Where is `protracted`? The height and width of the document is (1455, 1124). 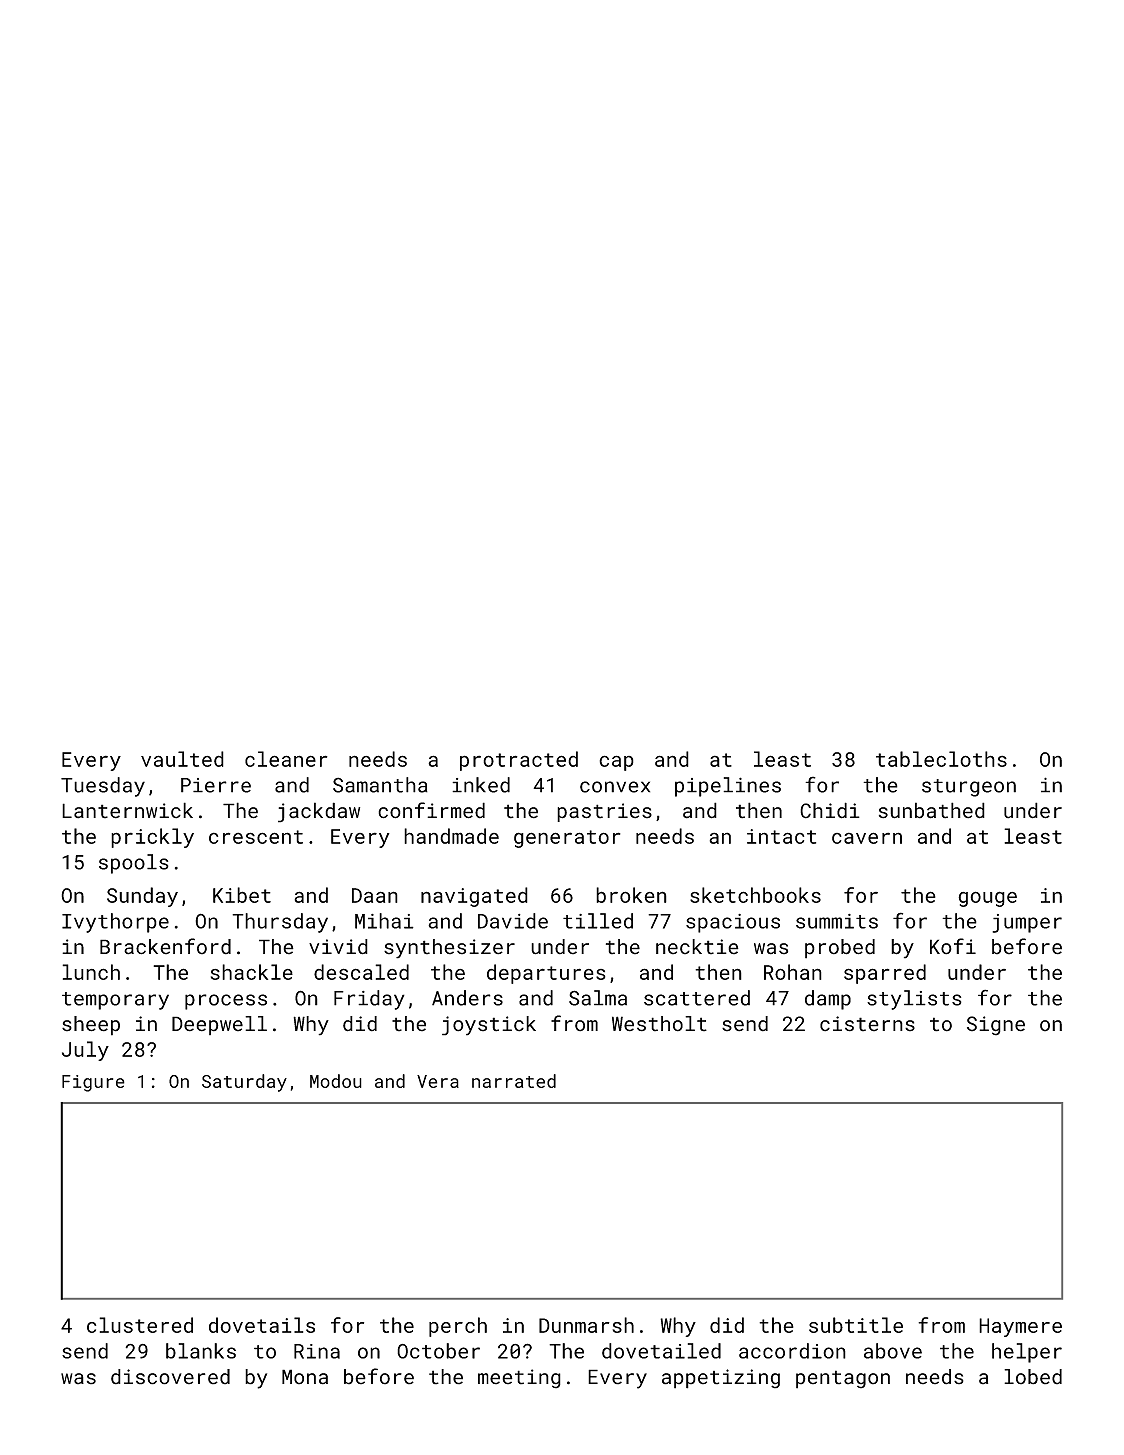 protracted is located at coordinates (519, 761).
